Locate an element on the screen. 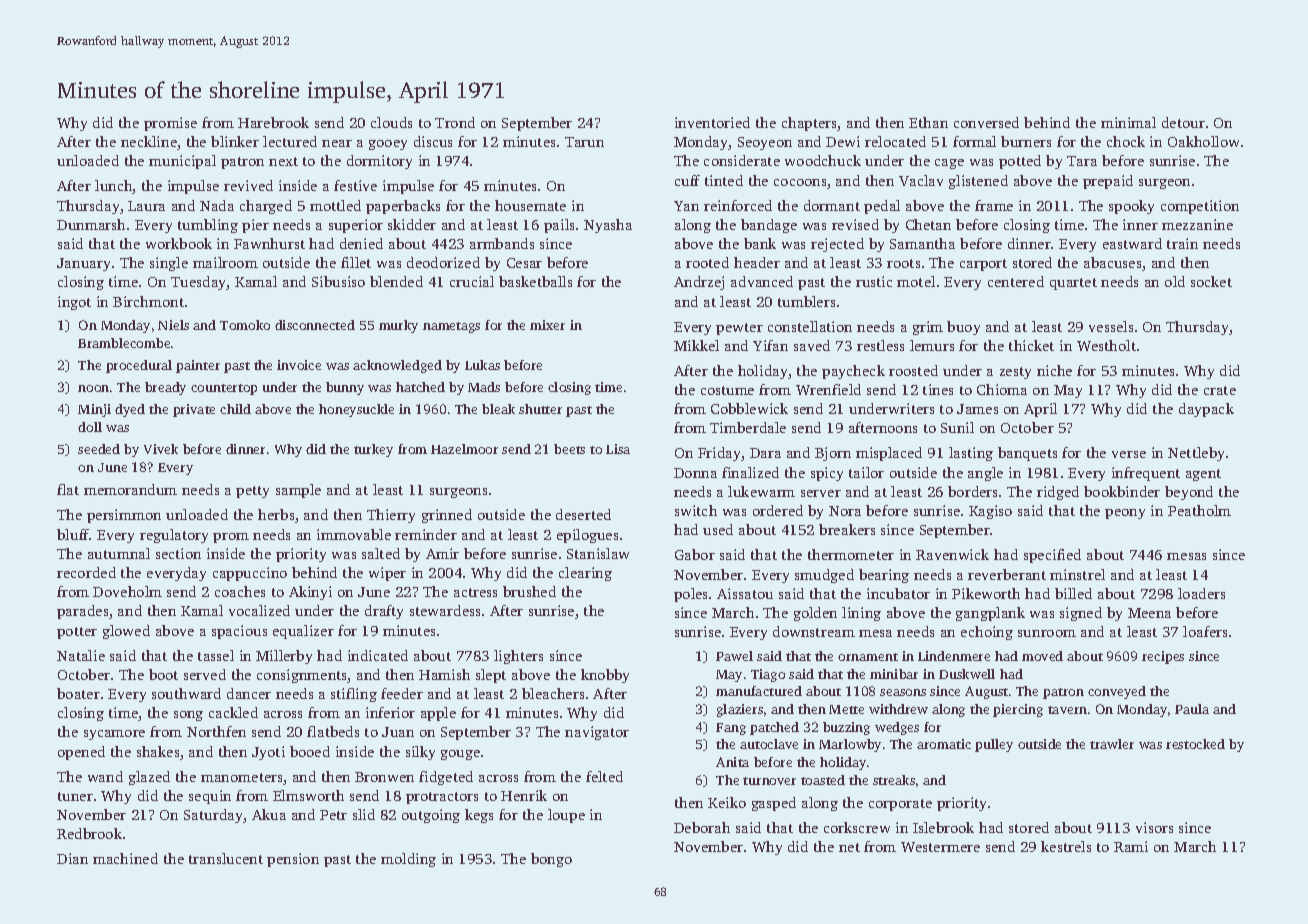 Image resolution: width=1308 pixels, height=924 pixels. mixer is located at coordinates (547, 325).
